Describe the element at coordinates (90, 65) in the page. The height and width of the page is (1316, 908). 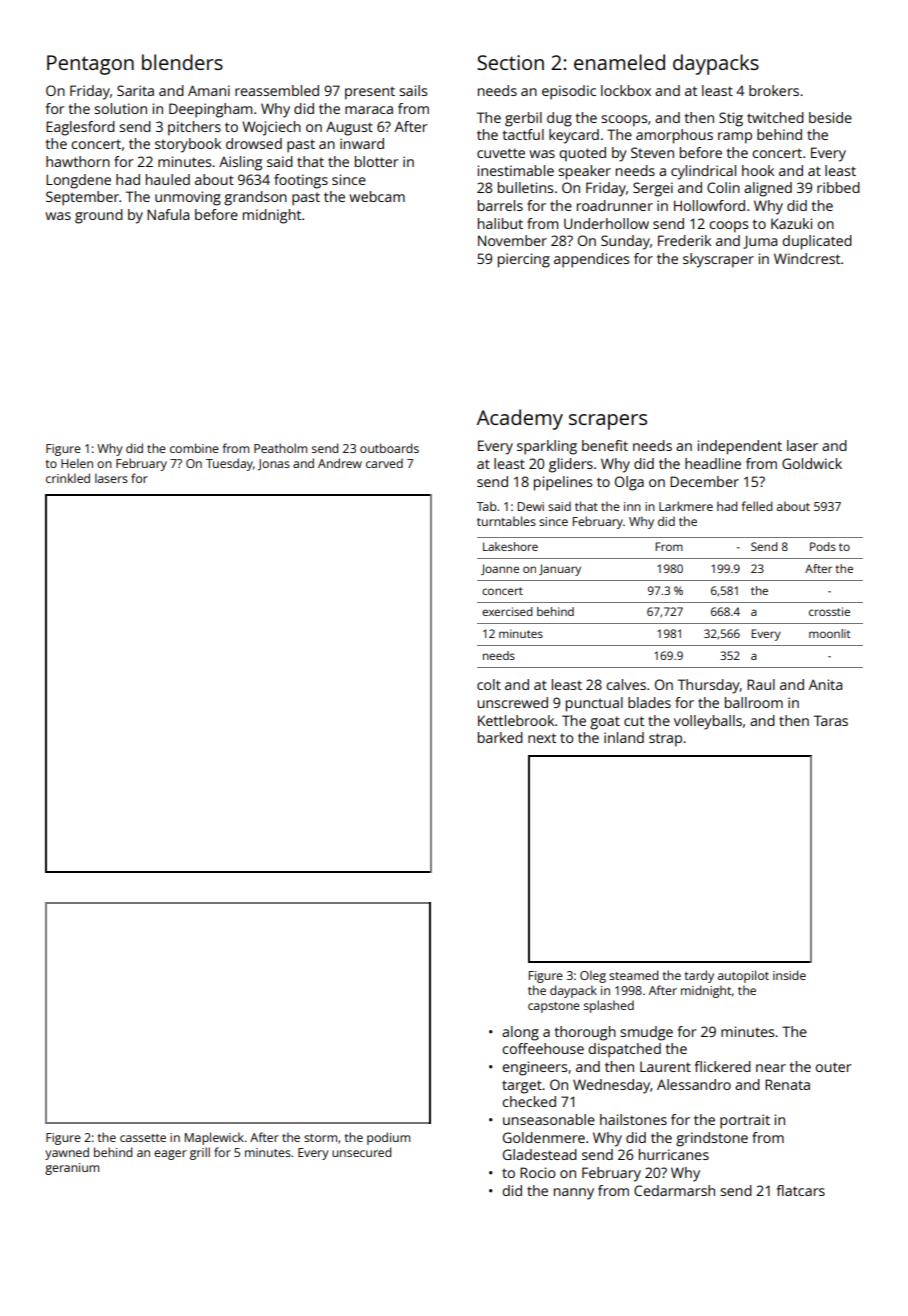
I see `Pentagon` at that location.
